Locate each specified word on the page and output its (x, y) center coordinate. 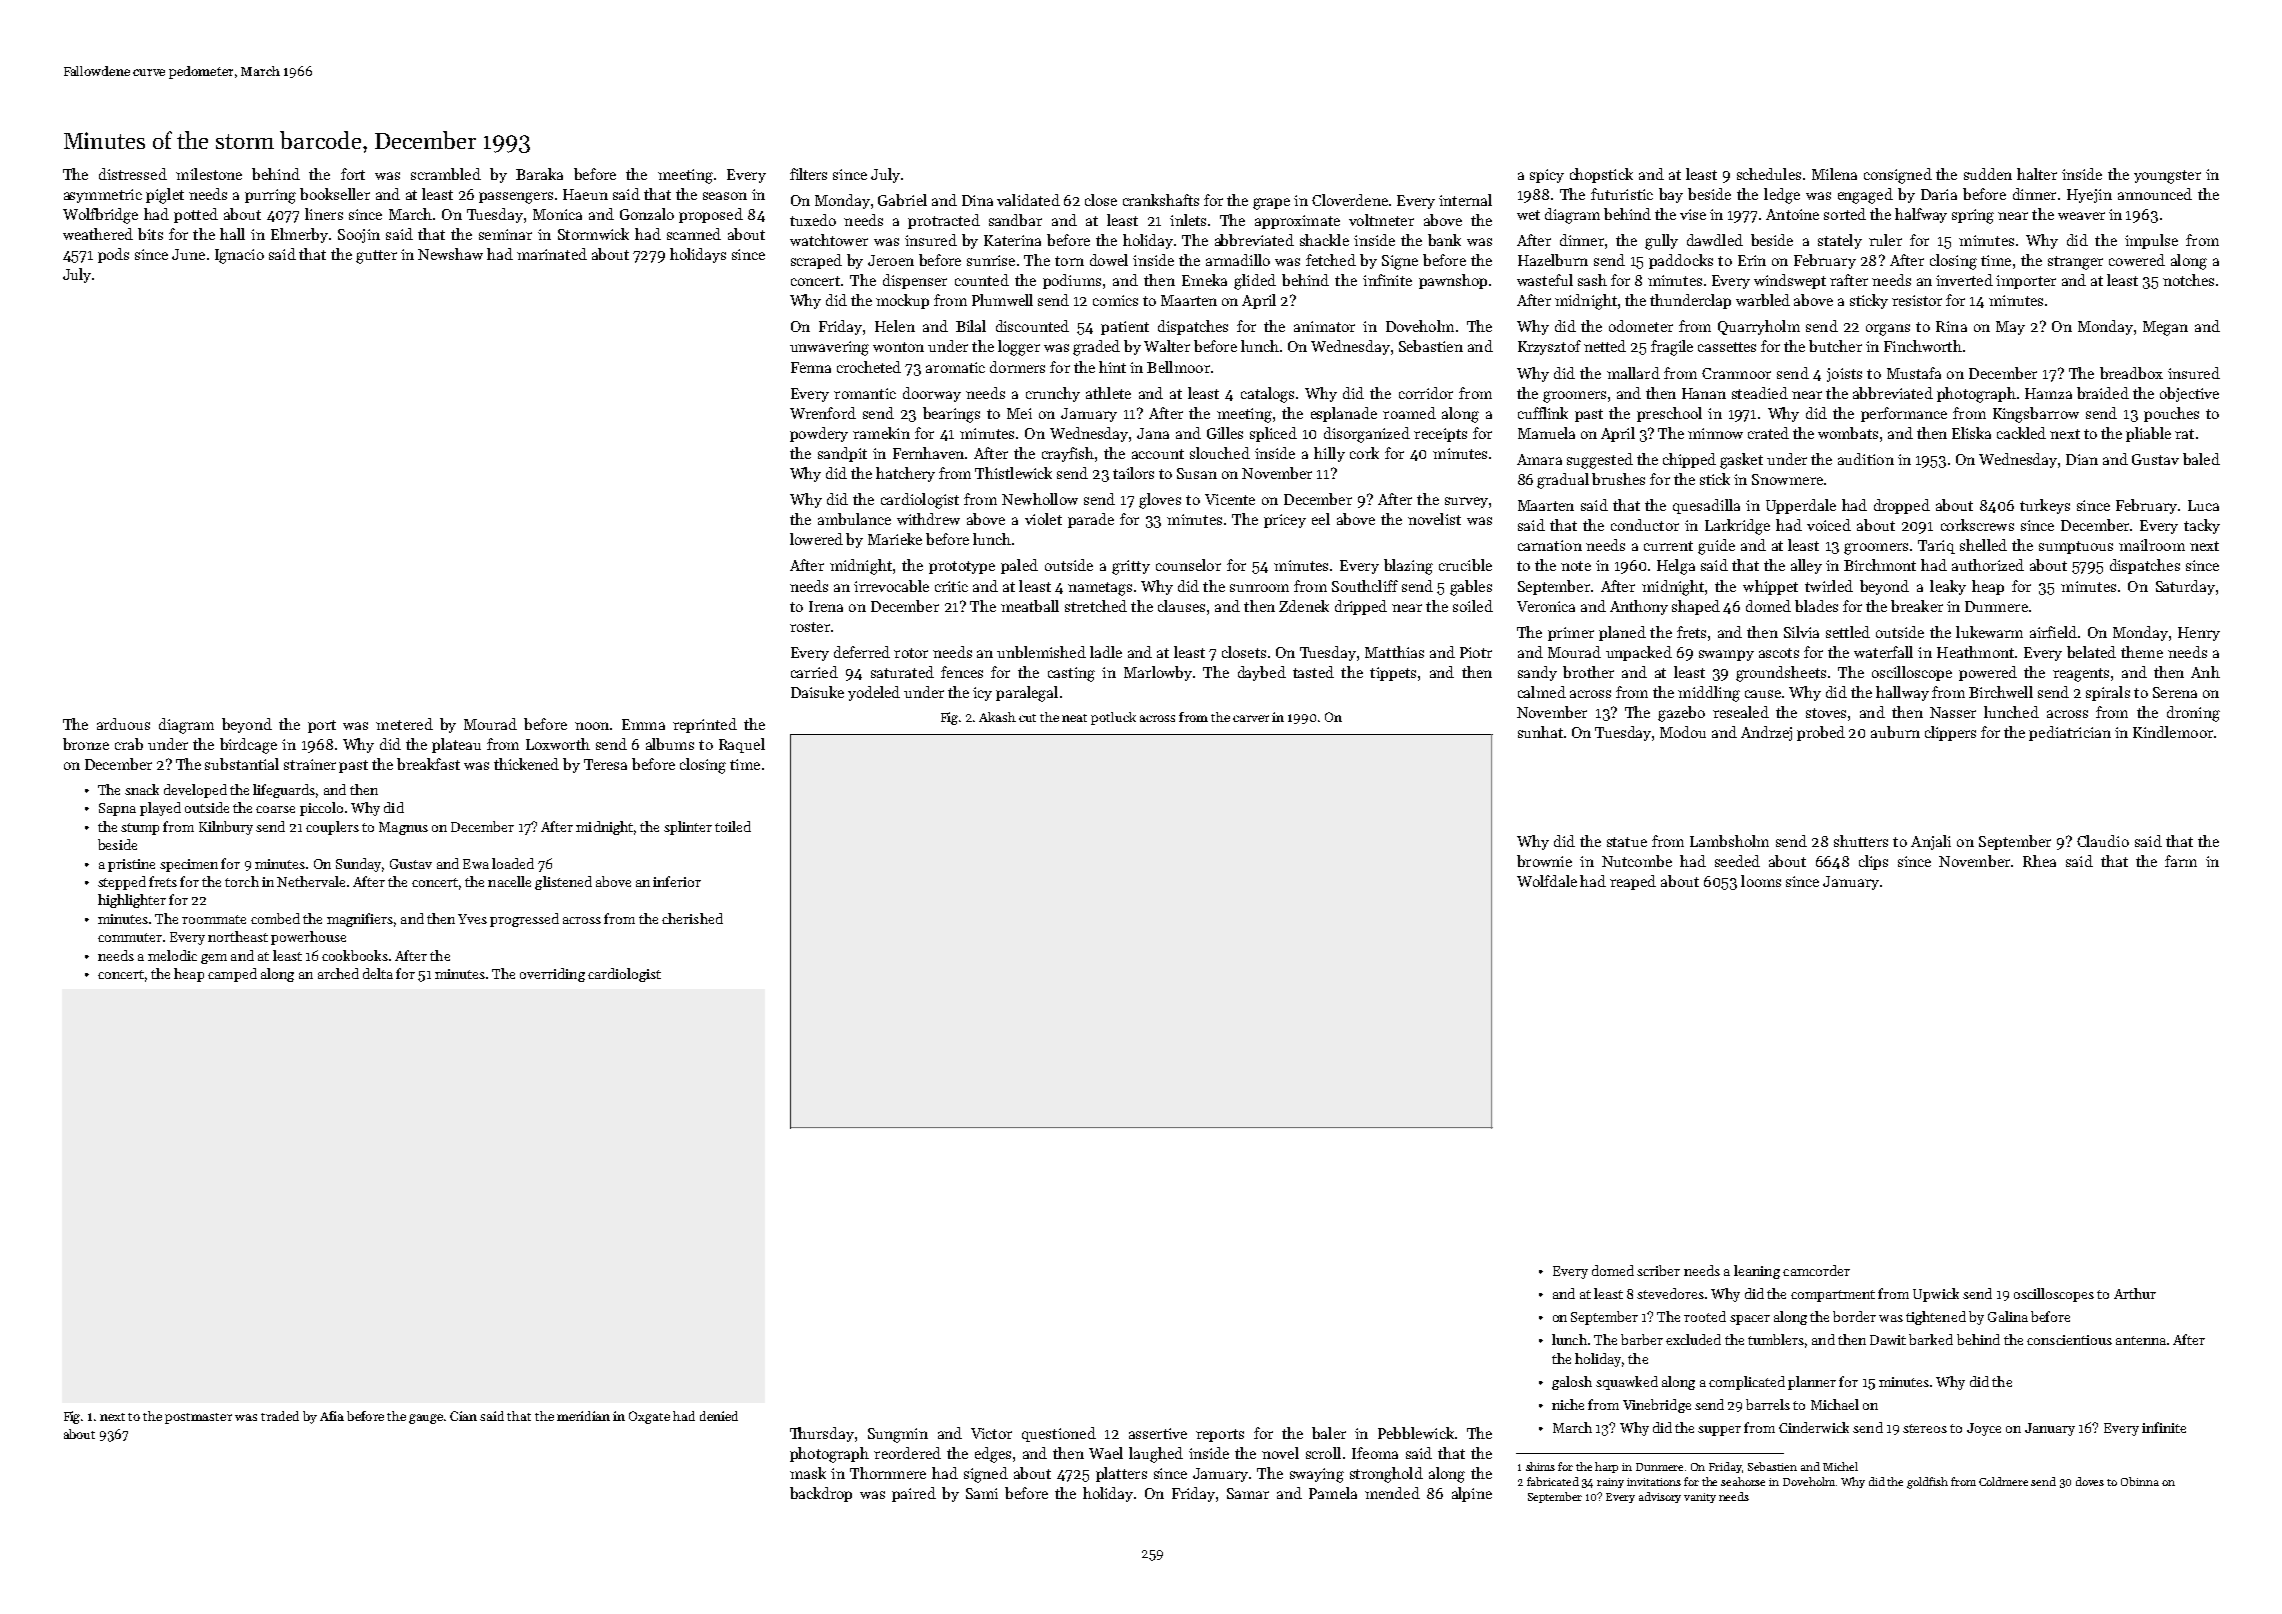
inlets (1188, 220)
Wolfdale (1547, 881)
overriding (552, 975)
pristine (131, 865)
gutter (376, 257)
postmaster (198, 1418)
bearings (951, 415)
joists (1844, 375)
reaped (1633, 882)
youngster (2167, 177)
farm (2181, 861)
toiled (733, 826)
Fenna (811, 367)
